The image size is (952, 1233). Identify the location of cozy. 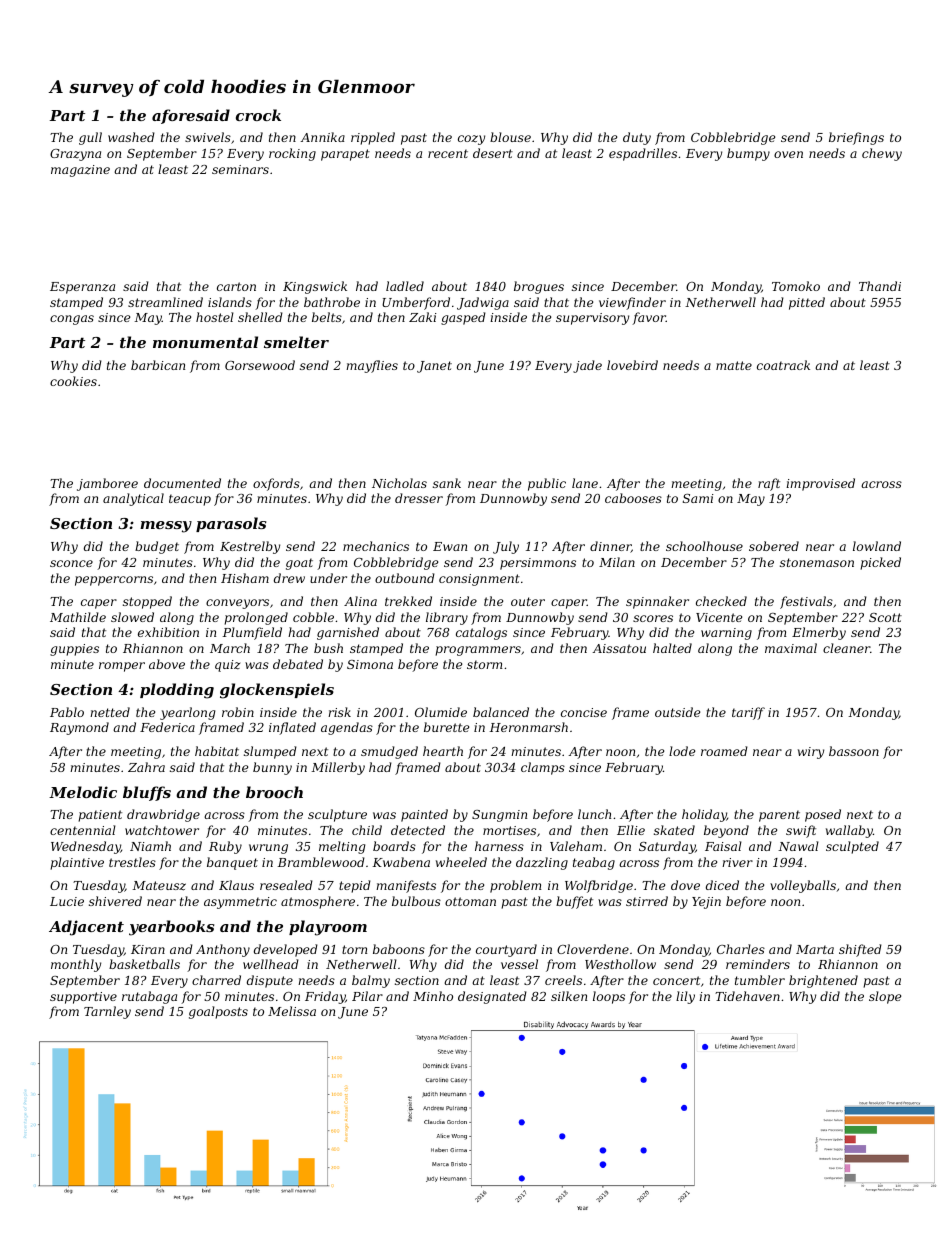
(471, 140).
